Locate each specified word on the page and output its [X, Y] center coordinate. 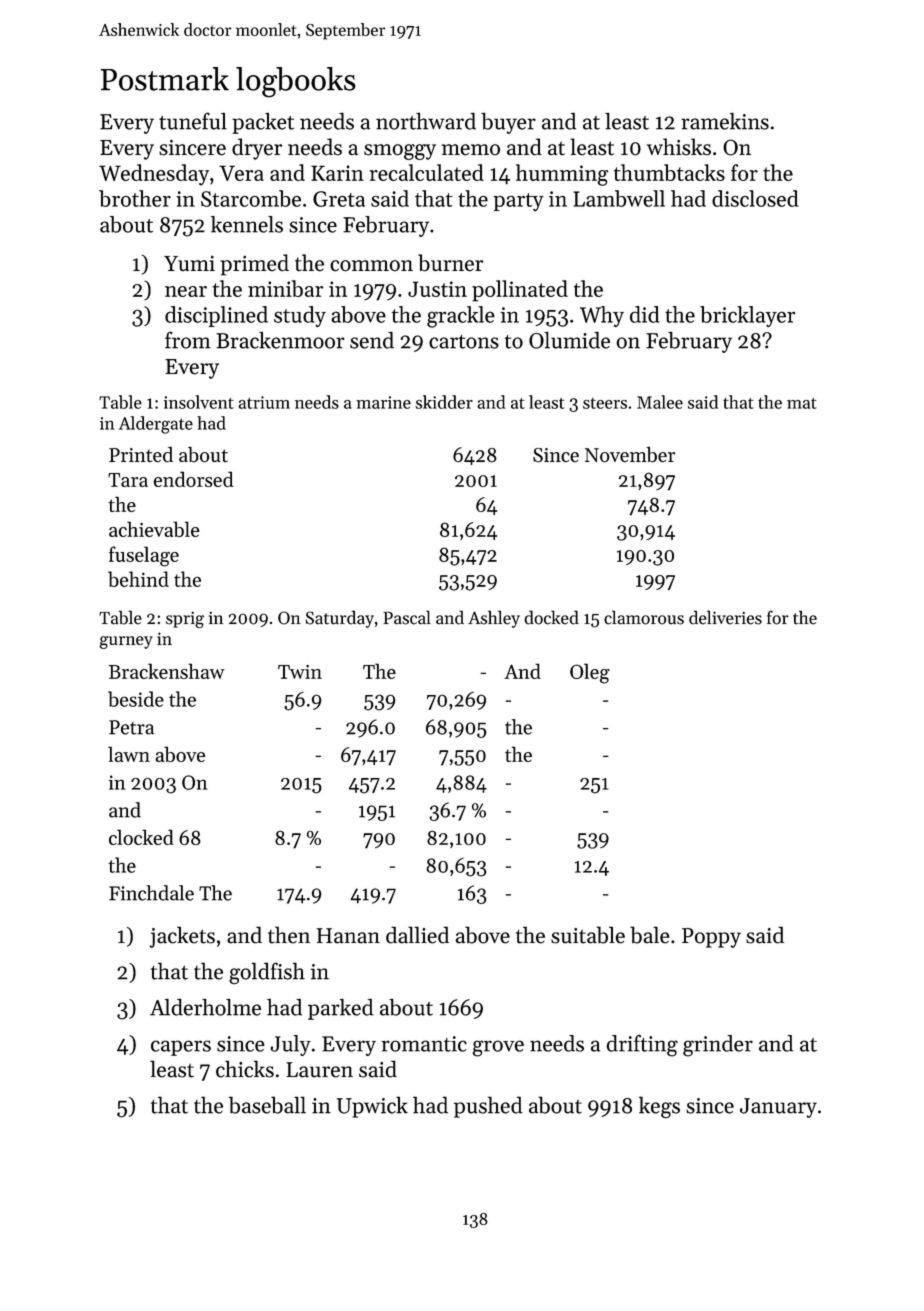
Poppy [711, 938]
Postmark [165, 79]
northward [426, 121]
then [289, 935]
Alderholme [205, 1007]
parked [341, 1009]
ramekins [725, 121]
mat [802, 403]
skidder [444, 402]
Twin [300, 672]
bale [650, 935]
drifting [642, 1046]
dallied [417, 935]
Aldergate [156, 425]
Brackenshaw [167, 671]
